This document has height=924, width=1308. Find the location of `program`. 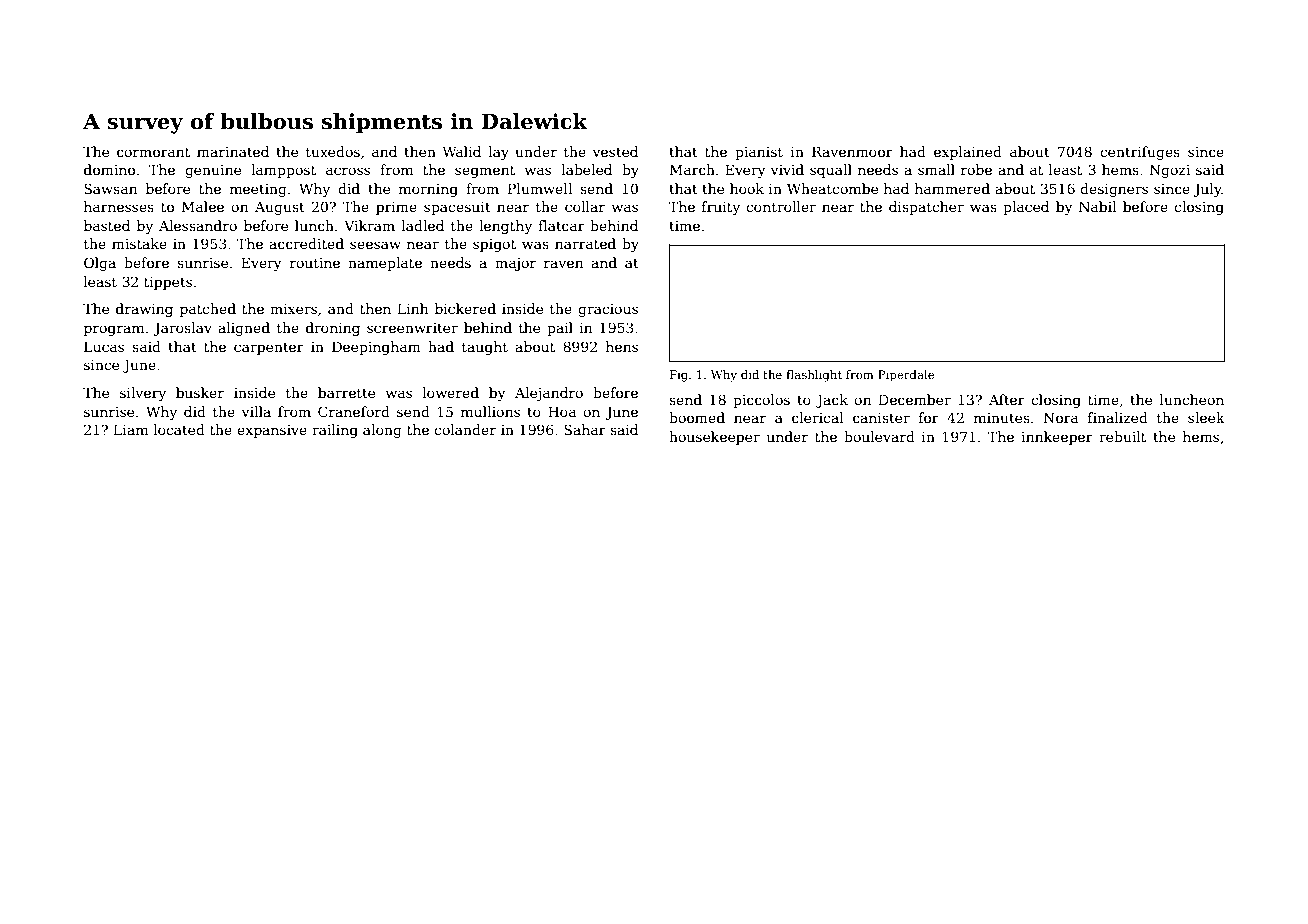

program is located at coordinates (114, 330).
